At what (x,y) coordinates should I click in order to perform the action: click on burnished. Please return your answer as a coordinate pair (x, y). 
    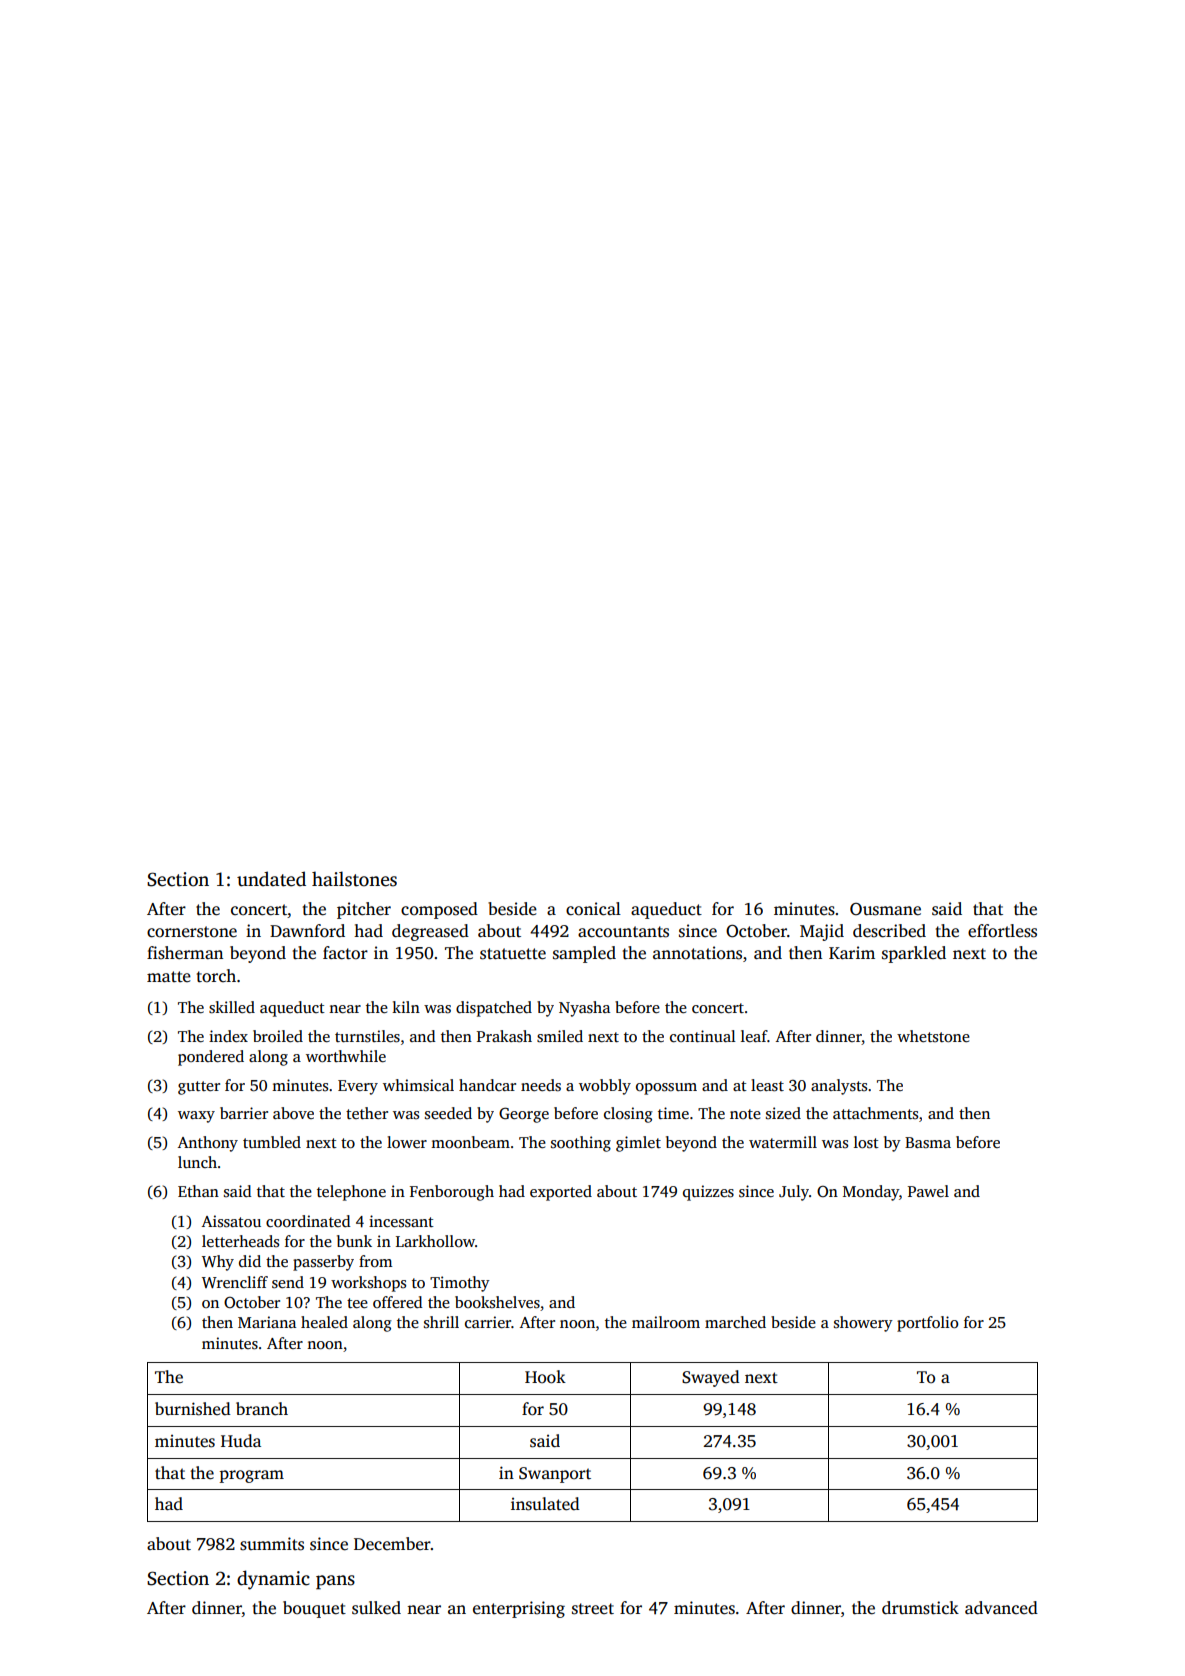
    Looking at the image, I should click on (193, 1409).
